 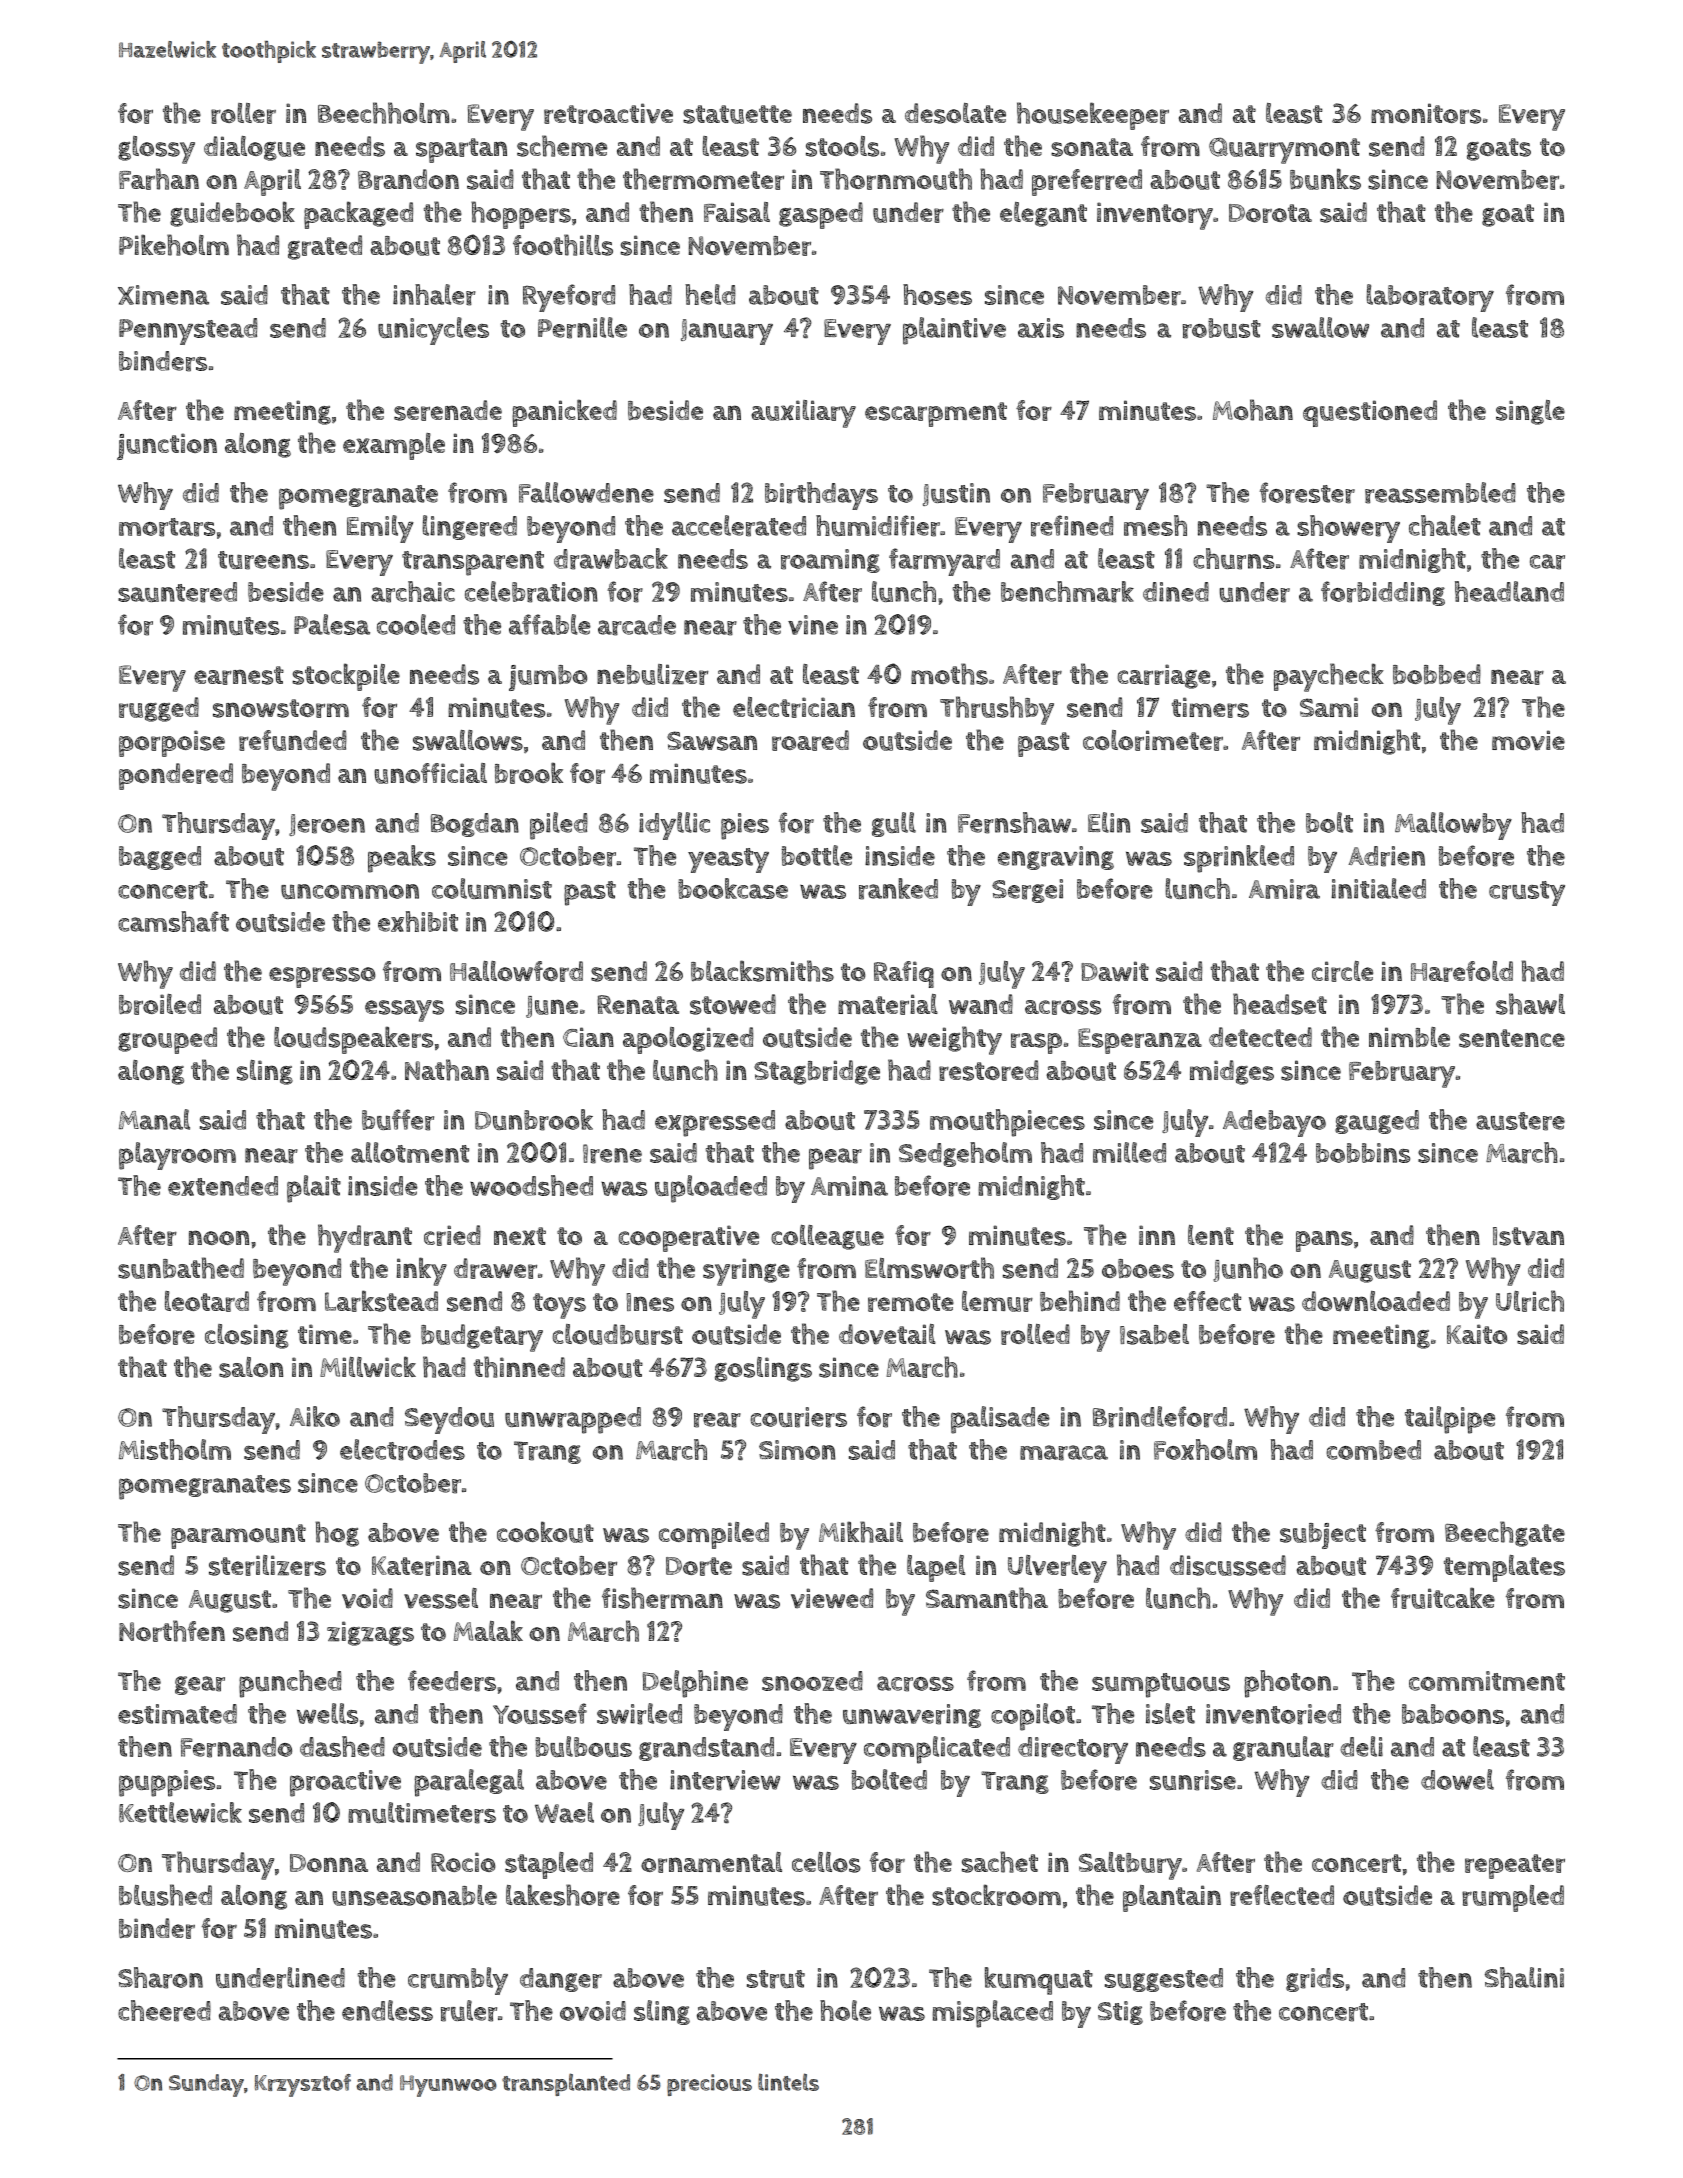 I want to click on tailpipe, so click(x=1450, y=1420).
